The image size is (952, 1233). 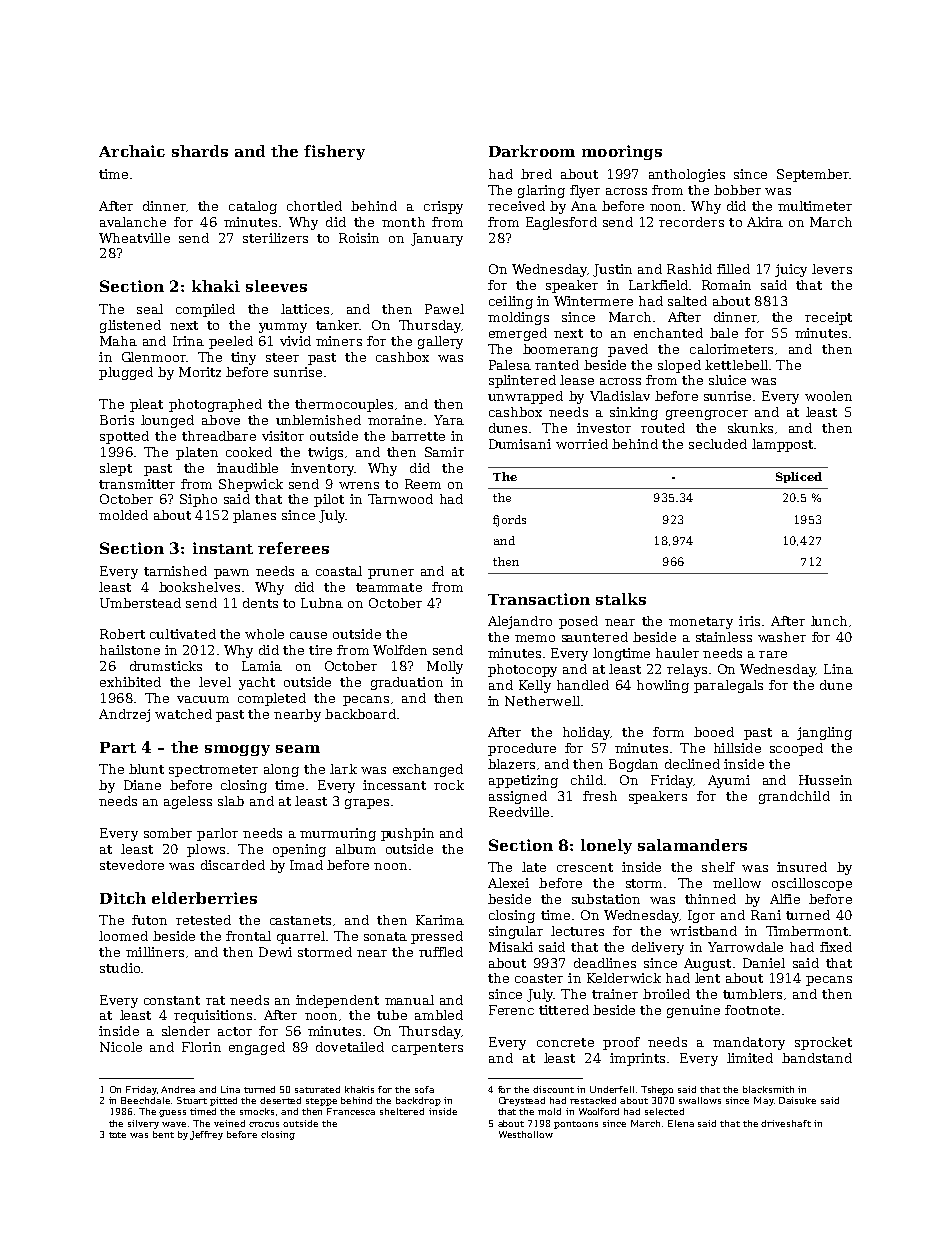 What do you see at coordinates (134, 238) in the screenshot?
I see `Wheatville` at bounding box center [134, 238].
